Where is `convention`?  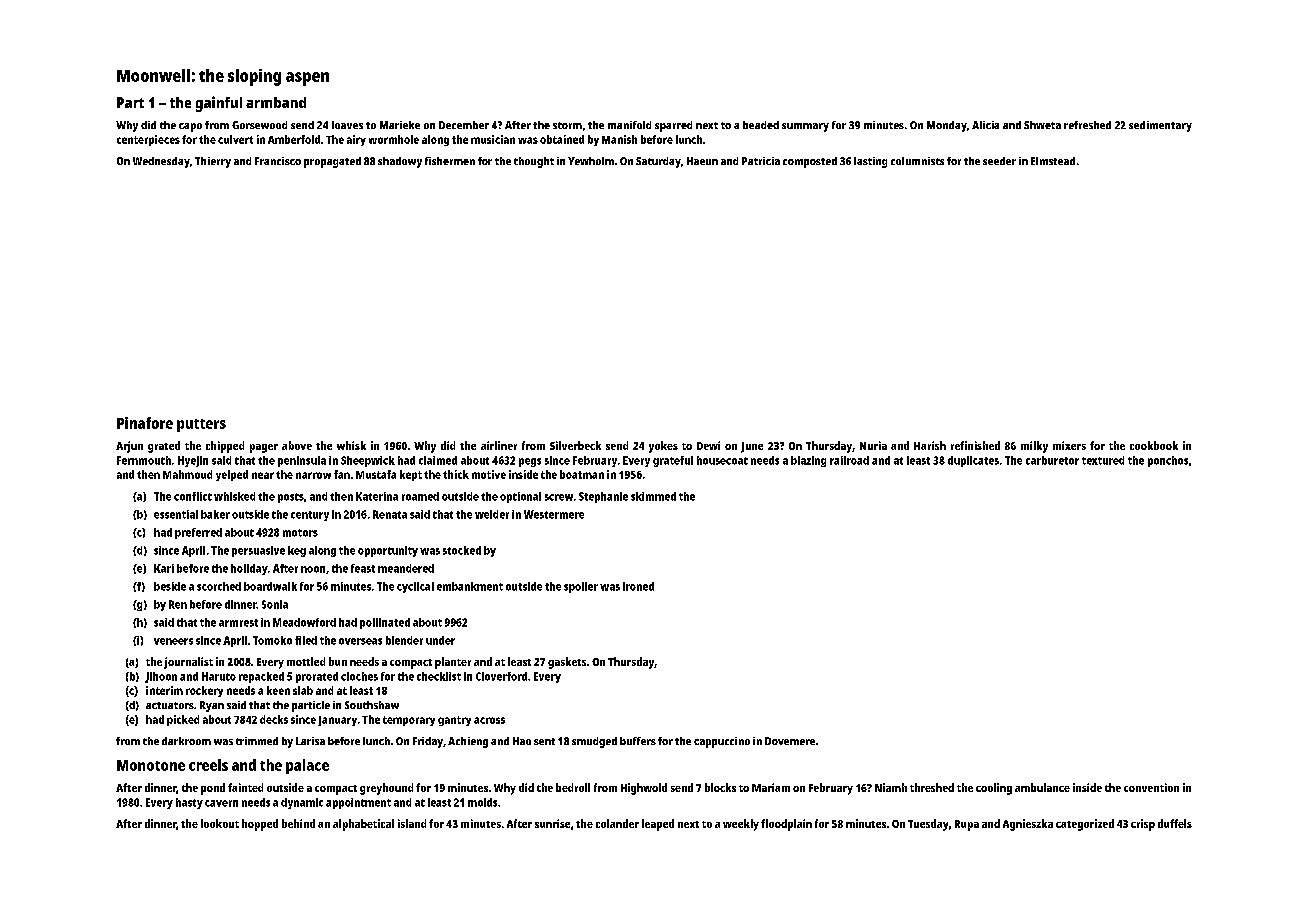
convention is located at coordinates (1151, 787).
